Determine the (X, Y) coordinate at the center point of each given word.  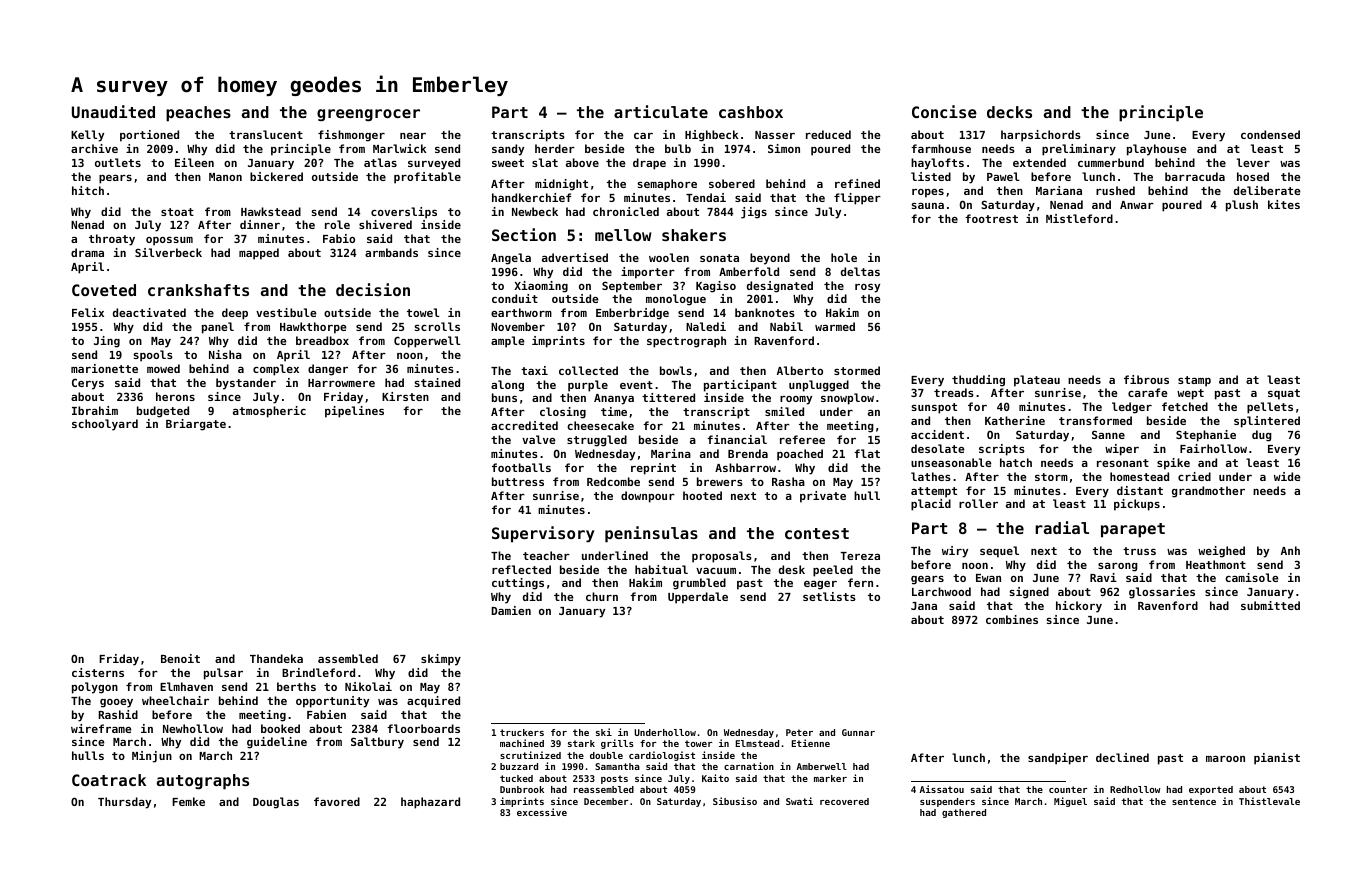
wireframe (101, 728)
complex (276, 370)
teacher (546, 555)
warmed (835, 326)
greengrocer (368, 115)
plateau (1037, 381)
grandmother (1208, 492)
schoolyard (105, 425)
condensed (1270, 134)
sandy (508, 150)
